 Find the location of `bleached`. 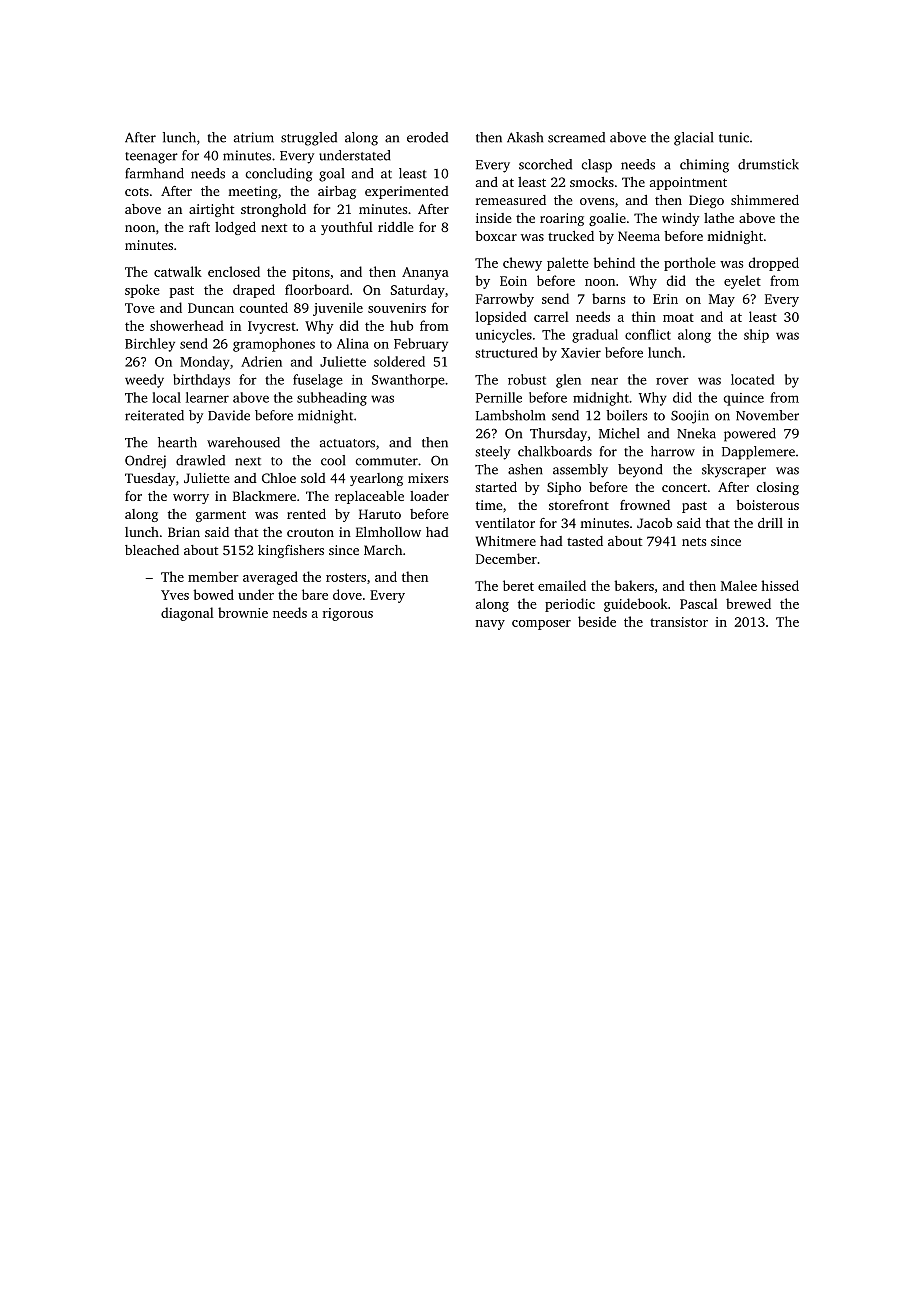

bleached is located at coordinates (152, 550).
